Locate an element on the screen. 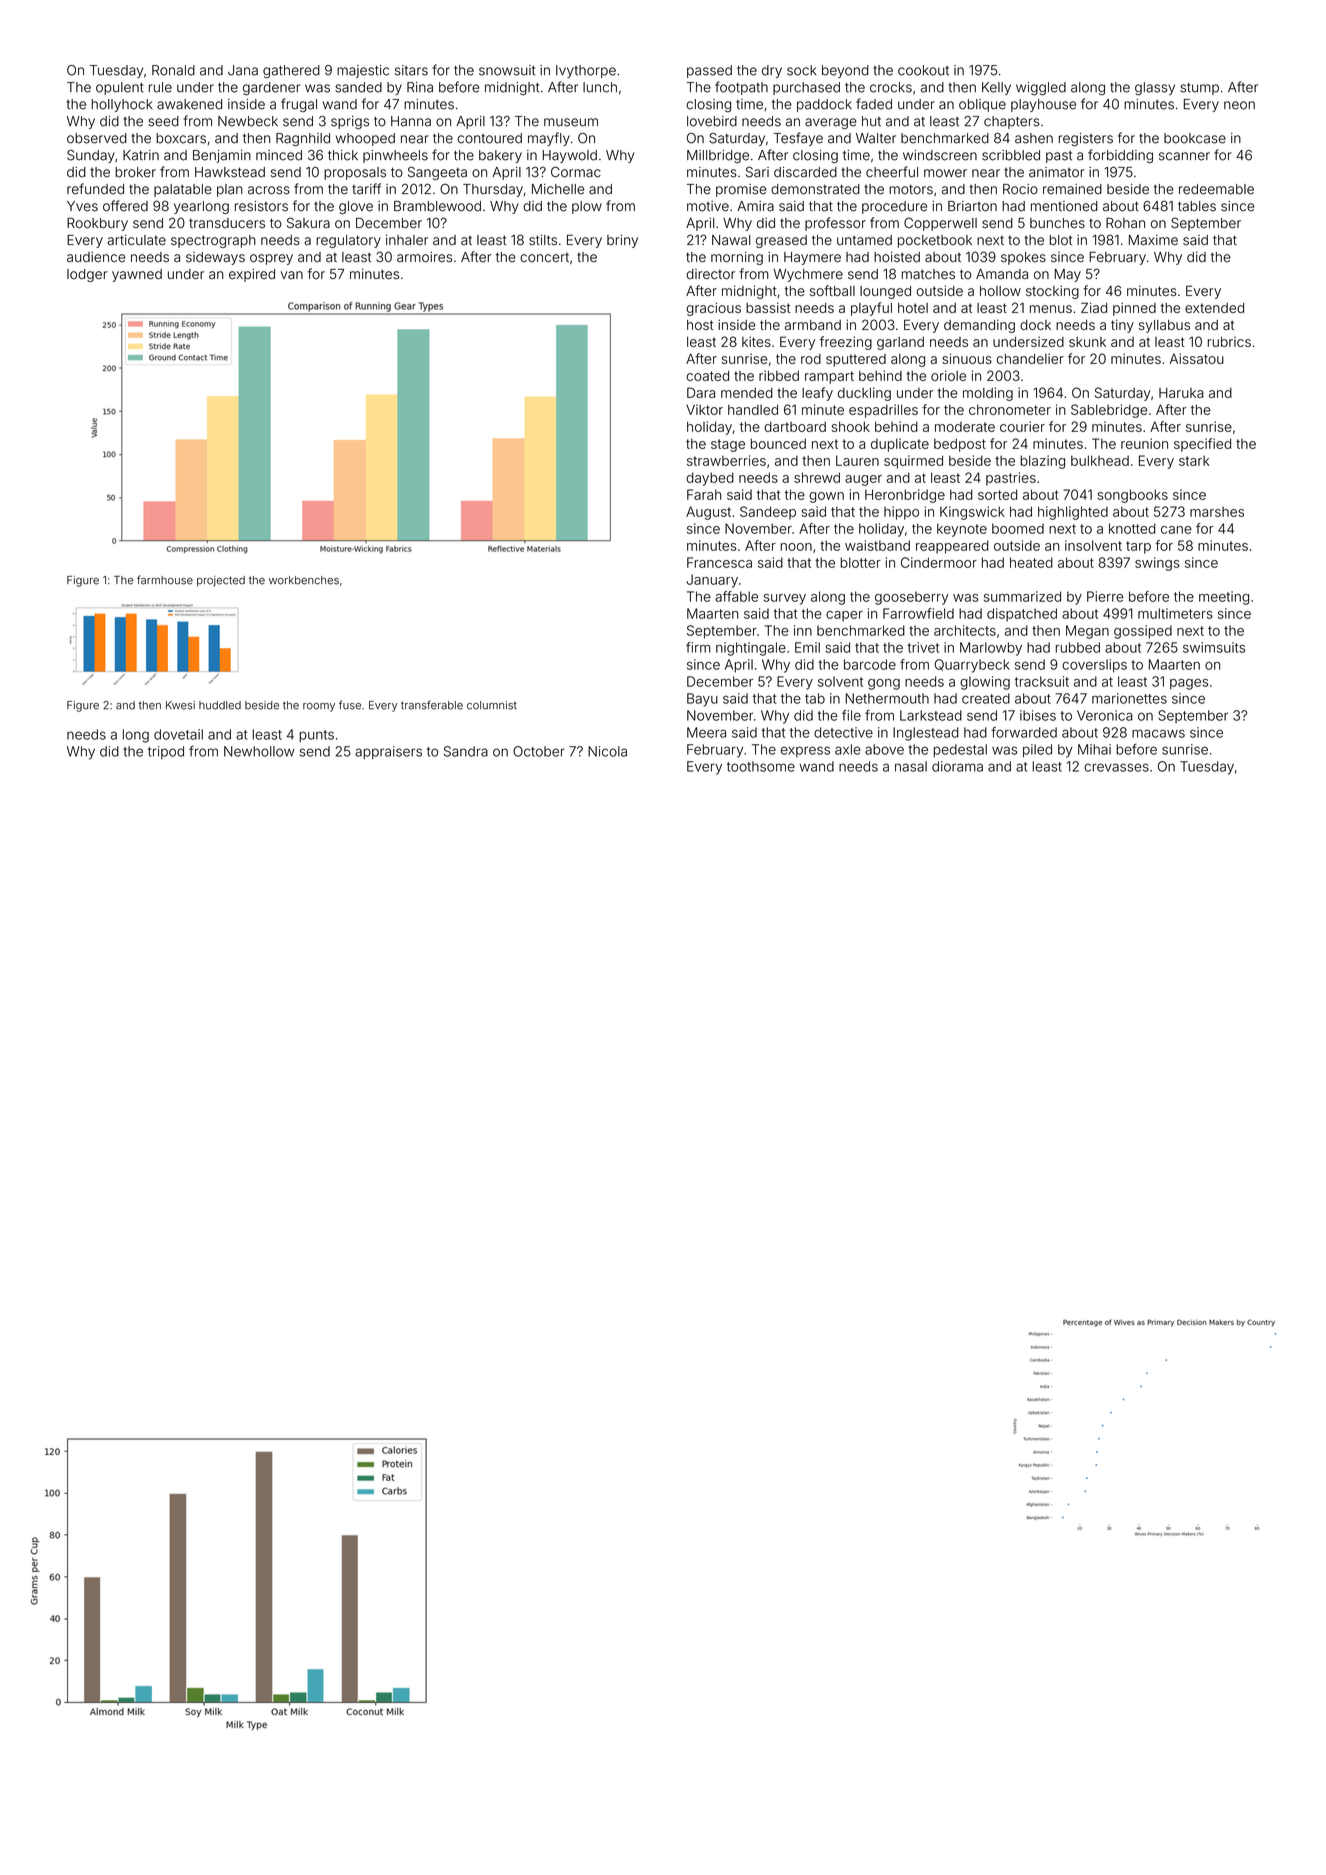 The height and width of the screenshot is (1875, 1326). farmhouse is located at coordinates (165, 580).
